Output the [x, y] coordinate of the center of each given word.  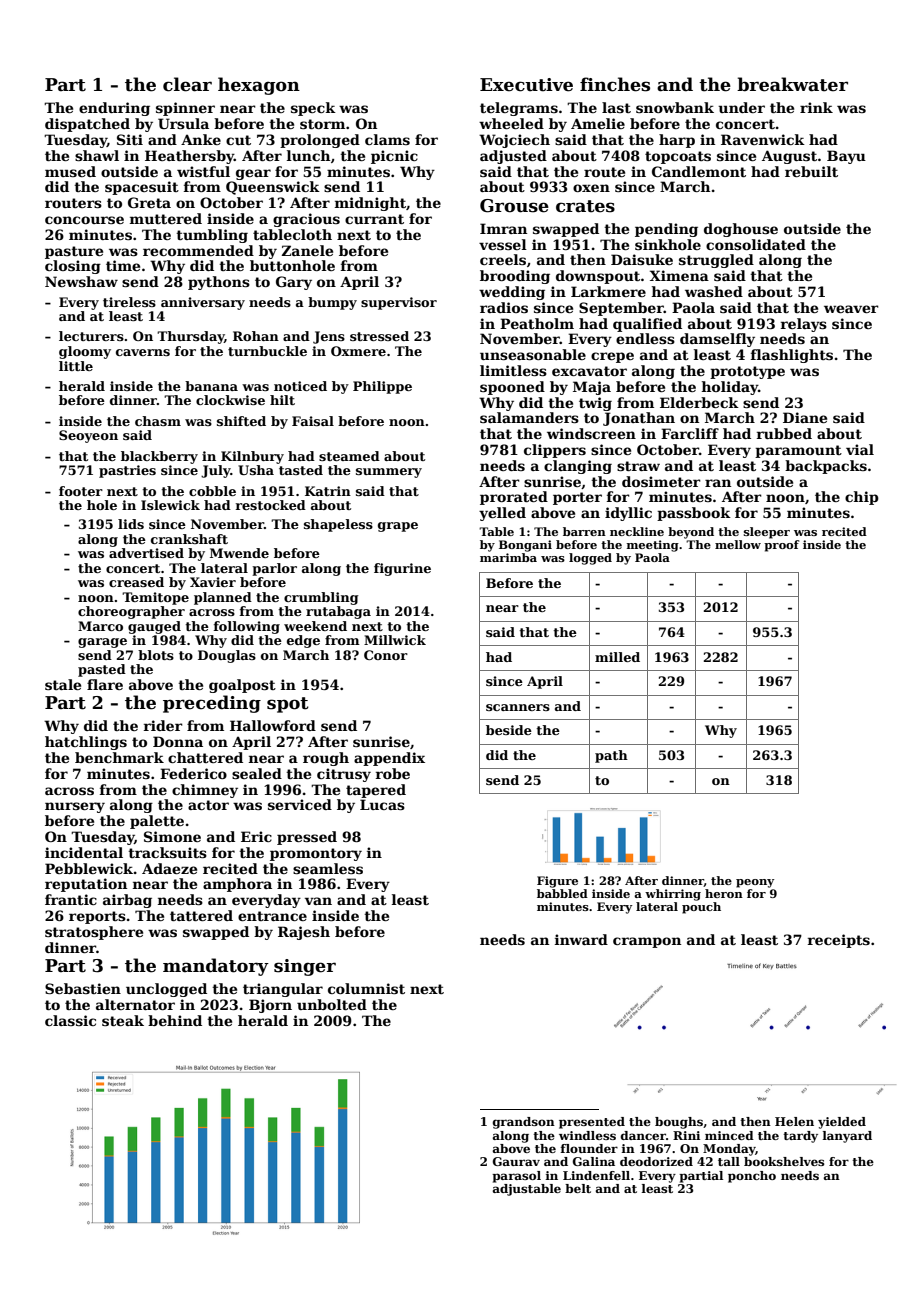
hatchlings [86, 743]
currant [374, 219]
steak [123, 1020]
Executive [526, 85]
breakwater [792, 84]
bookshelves [784, 1161]
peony [755, 883]
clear [187, 84]
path [611, 756]
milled [617, 657]
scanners [518, 707]
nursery [75, 807]
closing [73, 267]
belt [578, 1188]
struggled [716, 261]
